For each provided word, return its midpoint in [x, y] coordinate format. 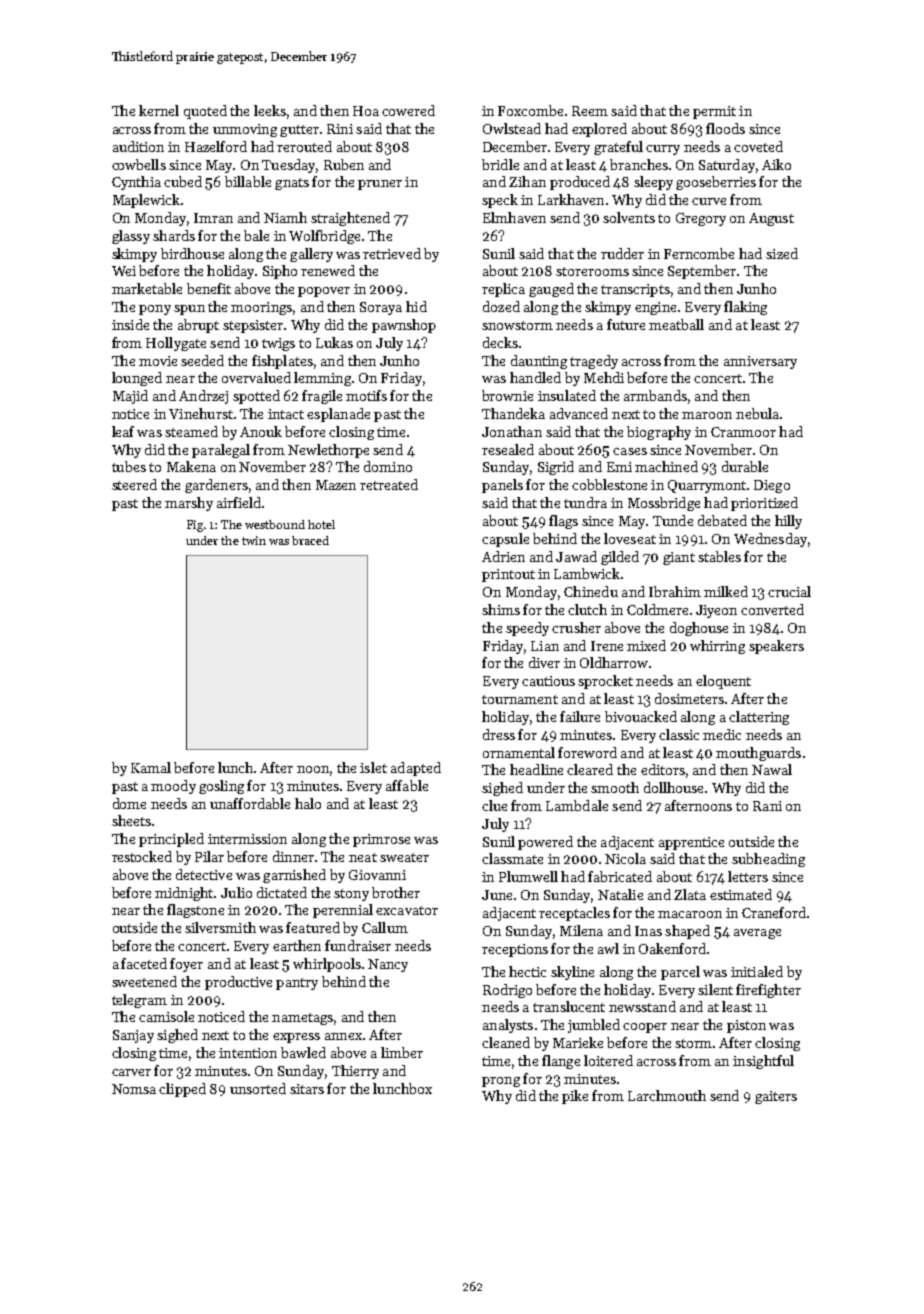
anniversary [760, 362]
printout [508, 575]
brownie [507, 395]
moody [173, 787]
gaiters [776, 1097]
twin [254, 540]
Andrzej [203, 397]
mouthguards [758, 754]
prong [501, 1082]
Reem [590, 111]
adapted [416, 769]
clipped [182, 1090]
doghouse [699, 629]
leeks [270, 110]
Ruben [344, 164]
